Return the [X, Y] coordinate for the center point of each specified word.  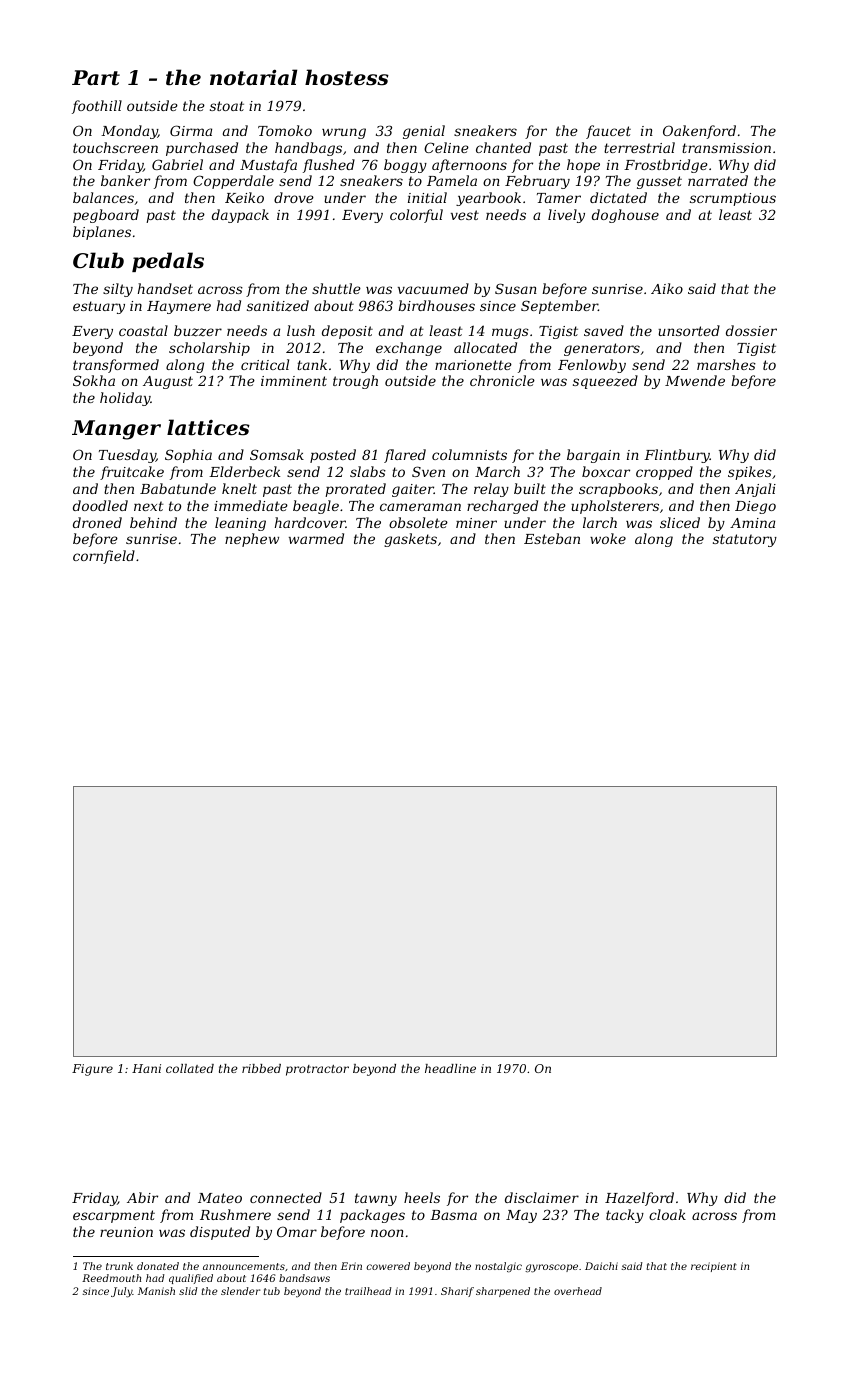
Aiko [667, 288]
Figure [92, 1070]
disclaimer [542, 1197]
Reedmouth [111, 1278]
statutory [745, 540]
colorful [416, 216]
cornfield [104, 557]
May [521, 1216]
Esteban [552, 538]
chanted [503, 147]
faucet [608, 132]
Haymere [179, 307]
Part [96, 78]
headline [450, 1068]
